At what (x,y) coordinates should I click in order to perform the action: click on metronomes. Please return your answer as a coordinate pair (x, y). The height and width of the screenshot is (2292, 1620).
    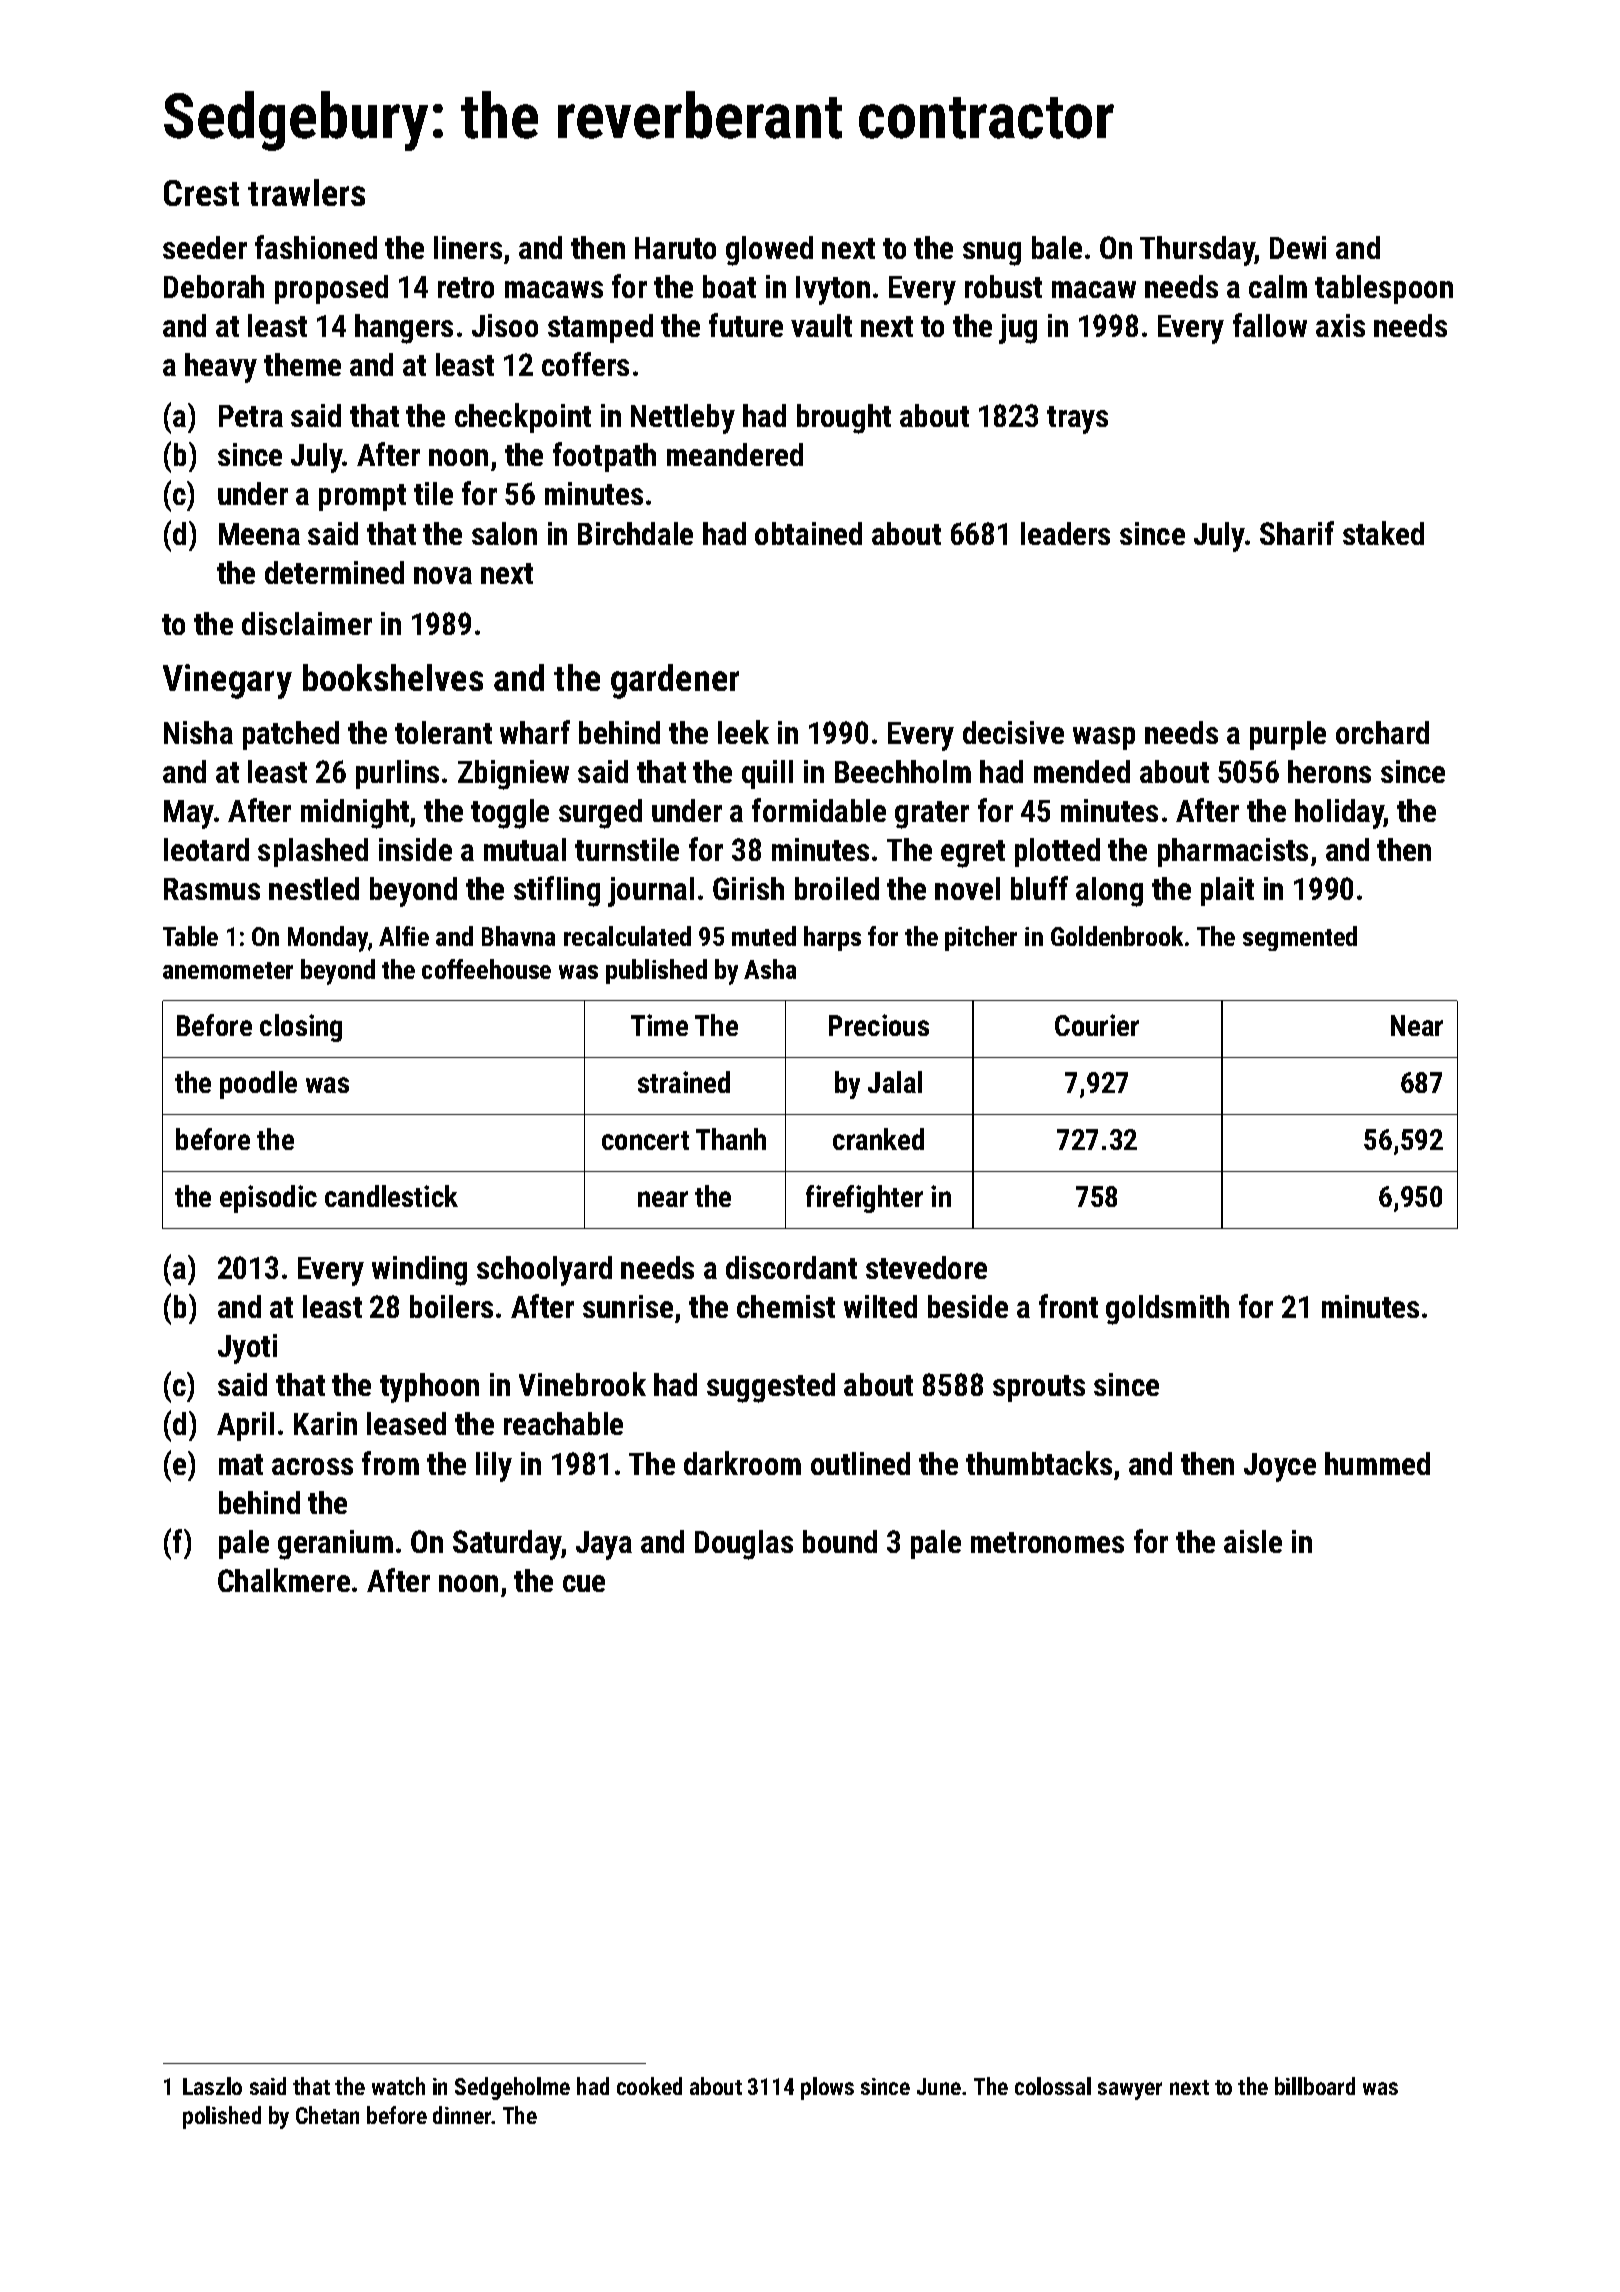
    Looking at the image, I should click on (1047, 1542).
